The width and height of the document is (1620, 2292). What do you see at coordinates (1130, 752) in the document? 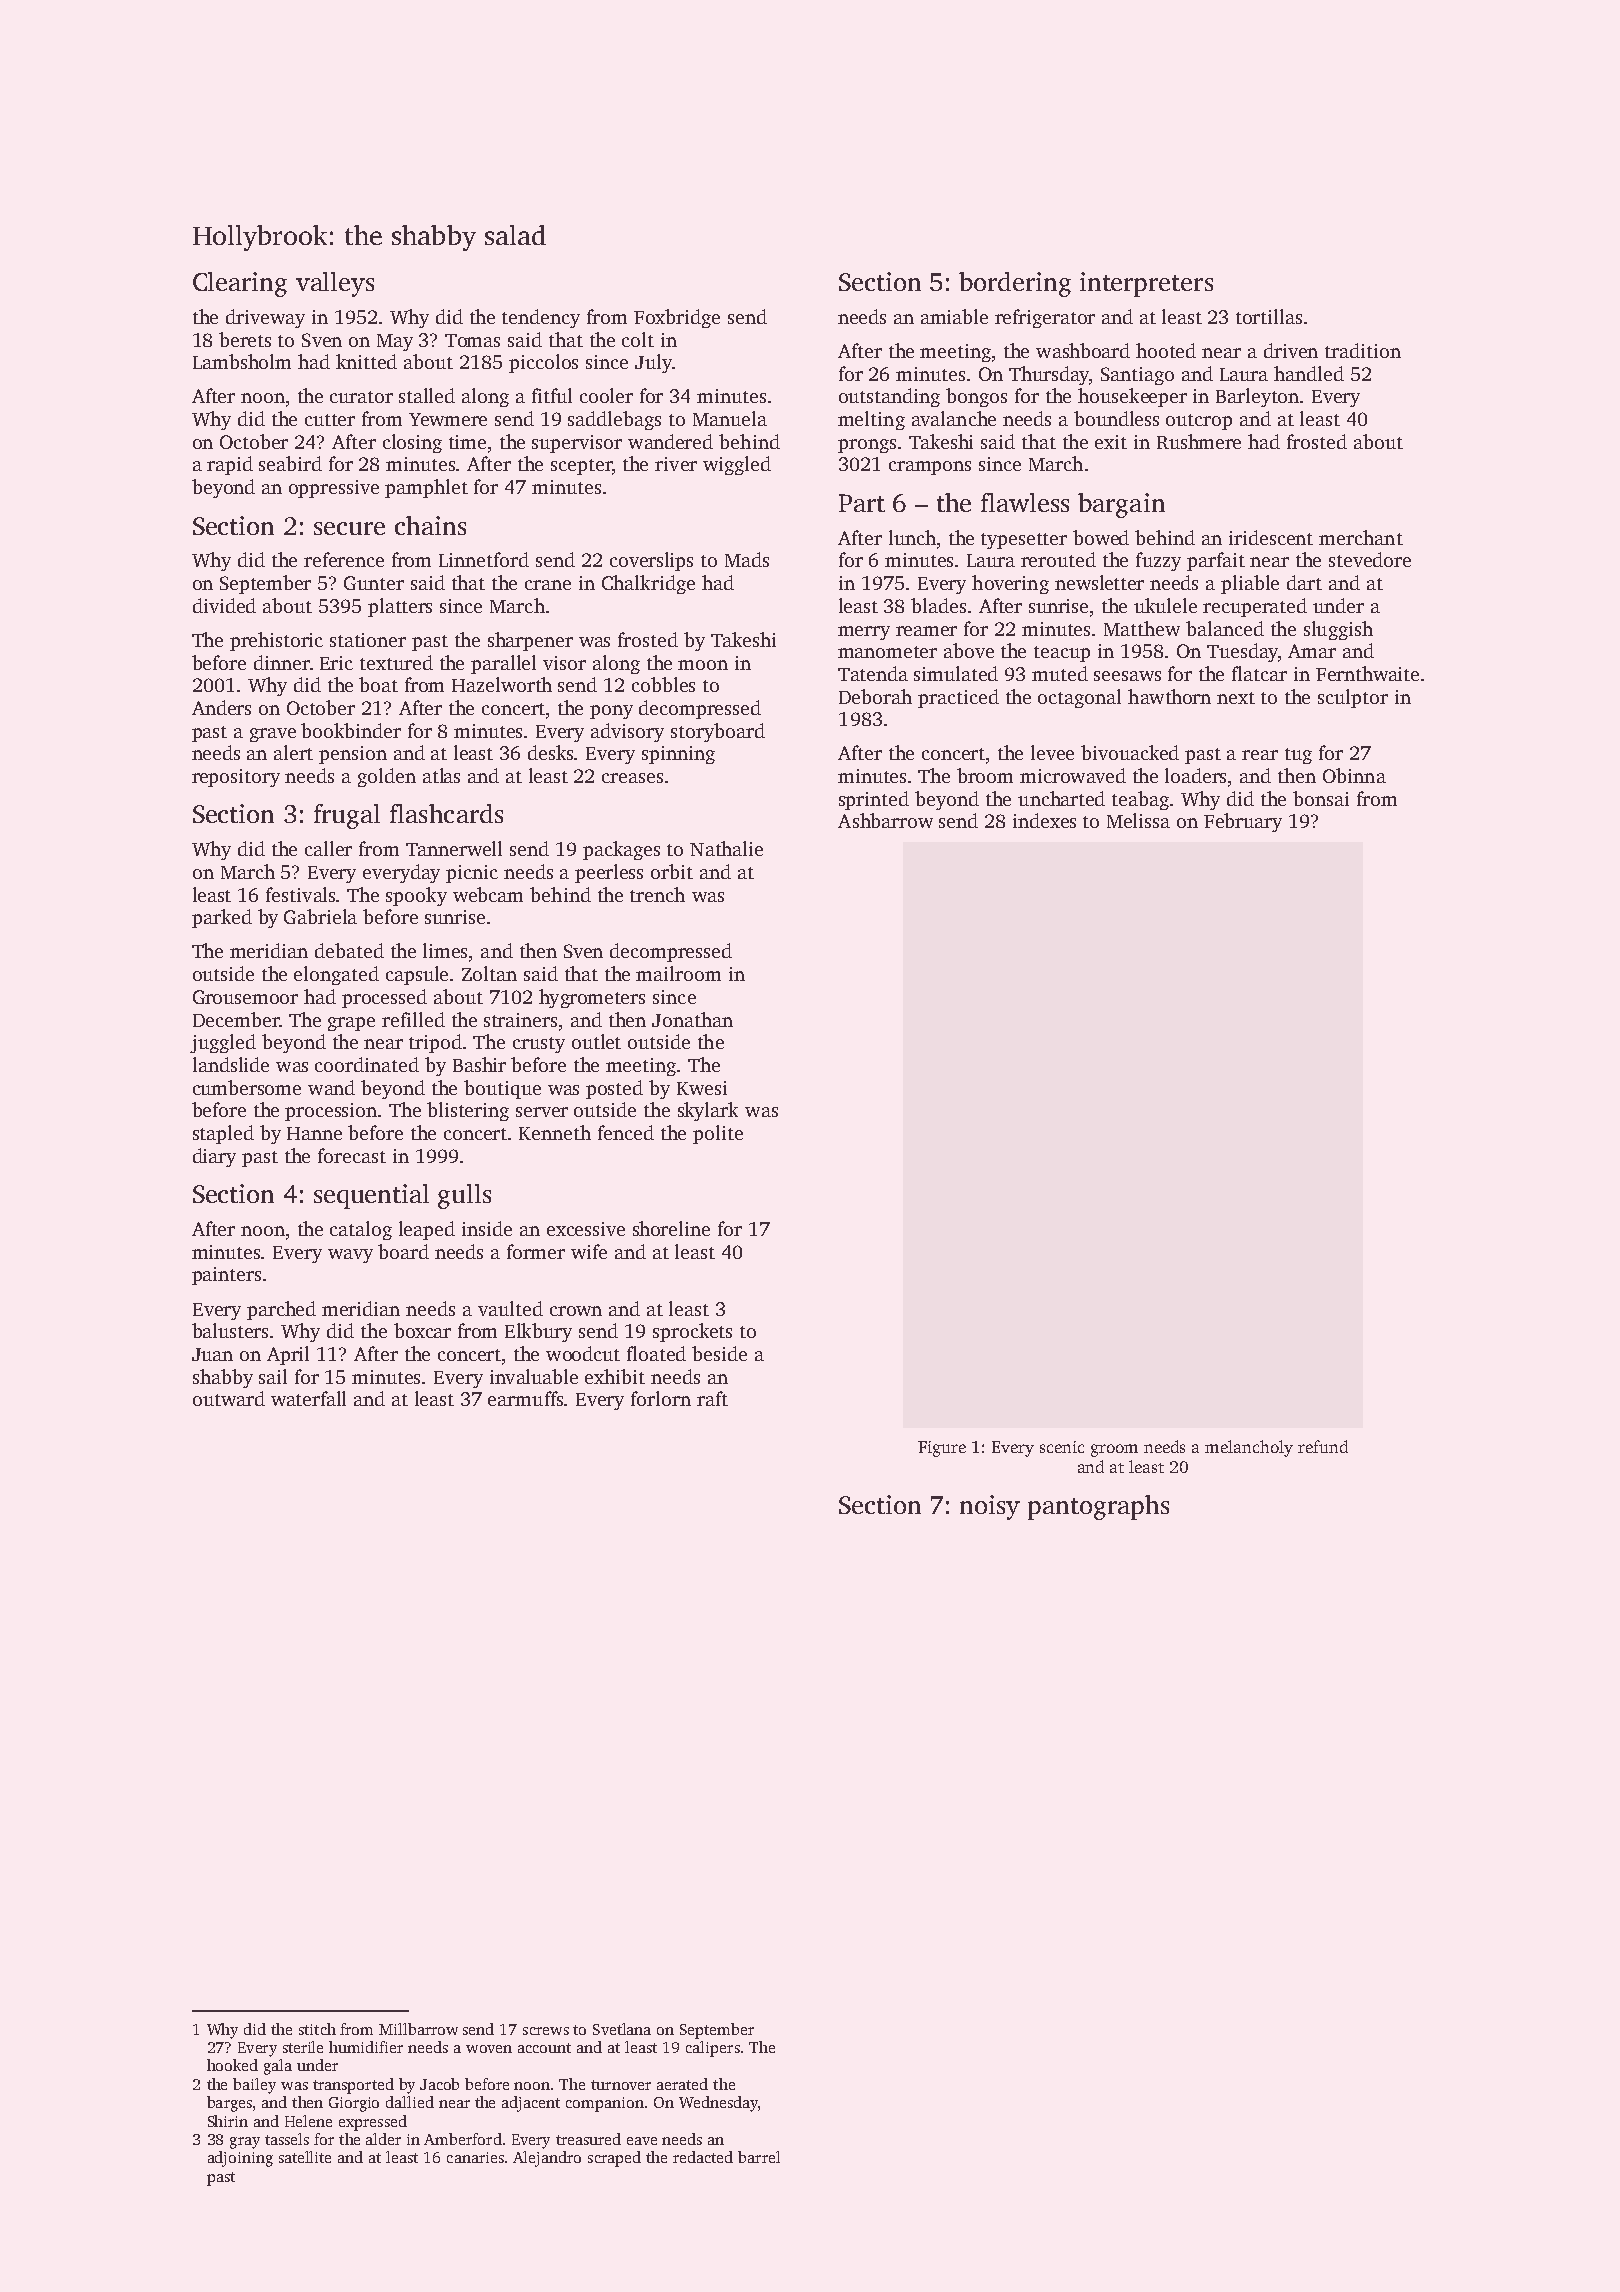
I see `bivouacked` at bounding box center [1130, 752].
